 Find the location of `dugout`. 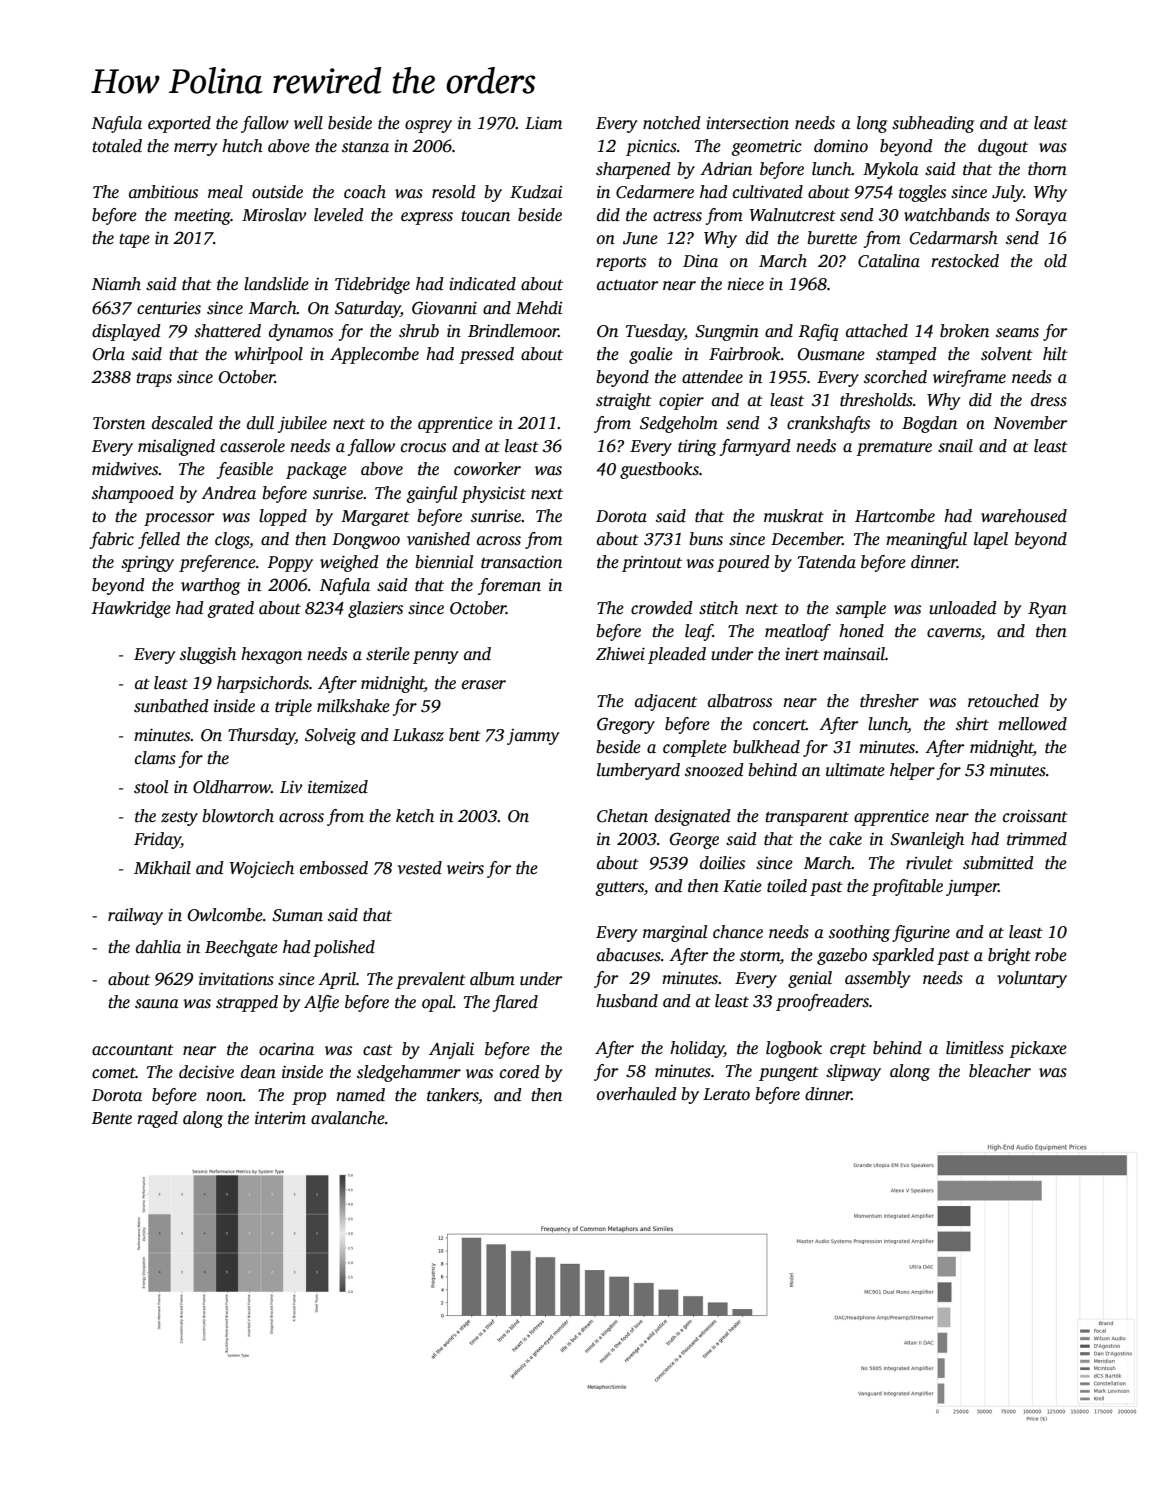

dugout is located at coordinates (1003, 147).
